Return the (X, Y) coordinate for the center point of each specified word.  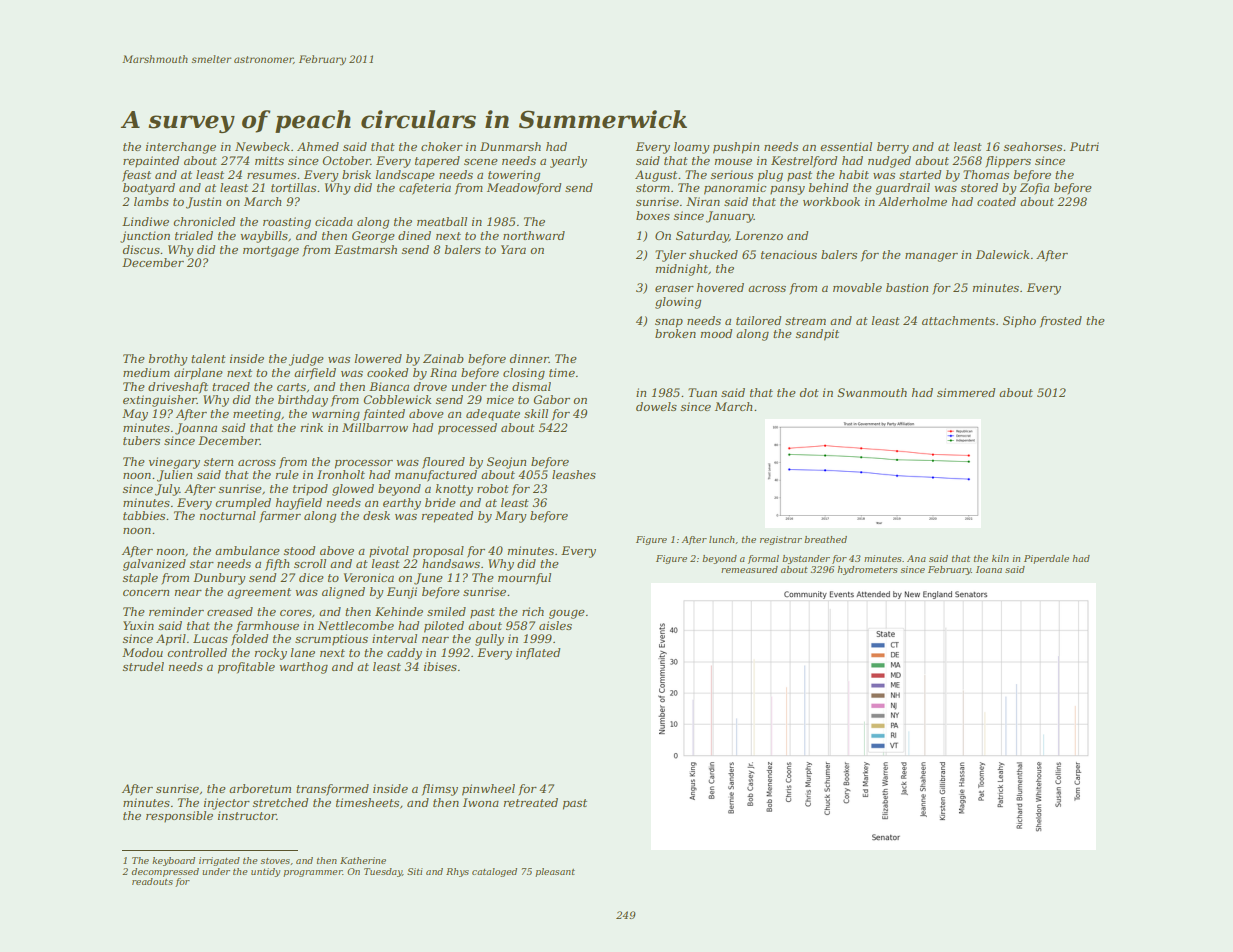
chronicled (204, 221)
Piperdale (1046, 559)
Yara (513, 249)
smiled (446, 611)
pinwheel (488, 790)
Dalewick (1002, 254)
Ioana (989, 569)
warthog (304, 668)
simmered (966, 392)
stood (299, 550)
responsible (179, 817)
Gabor (551, 399)
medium (146, 372)
